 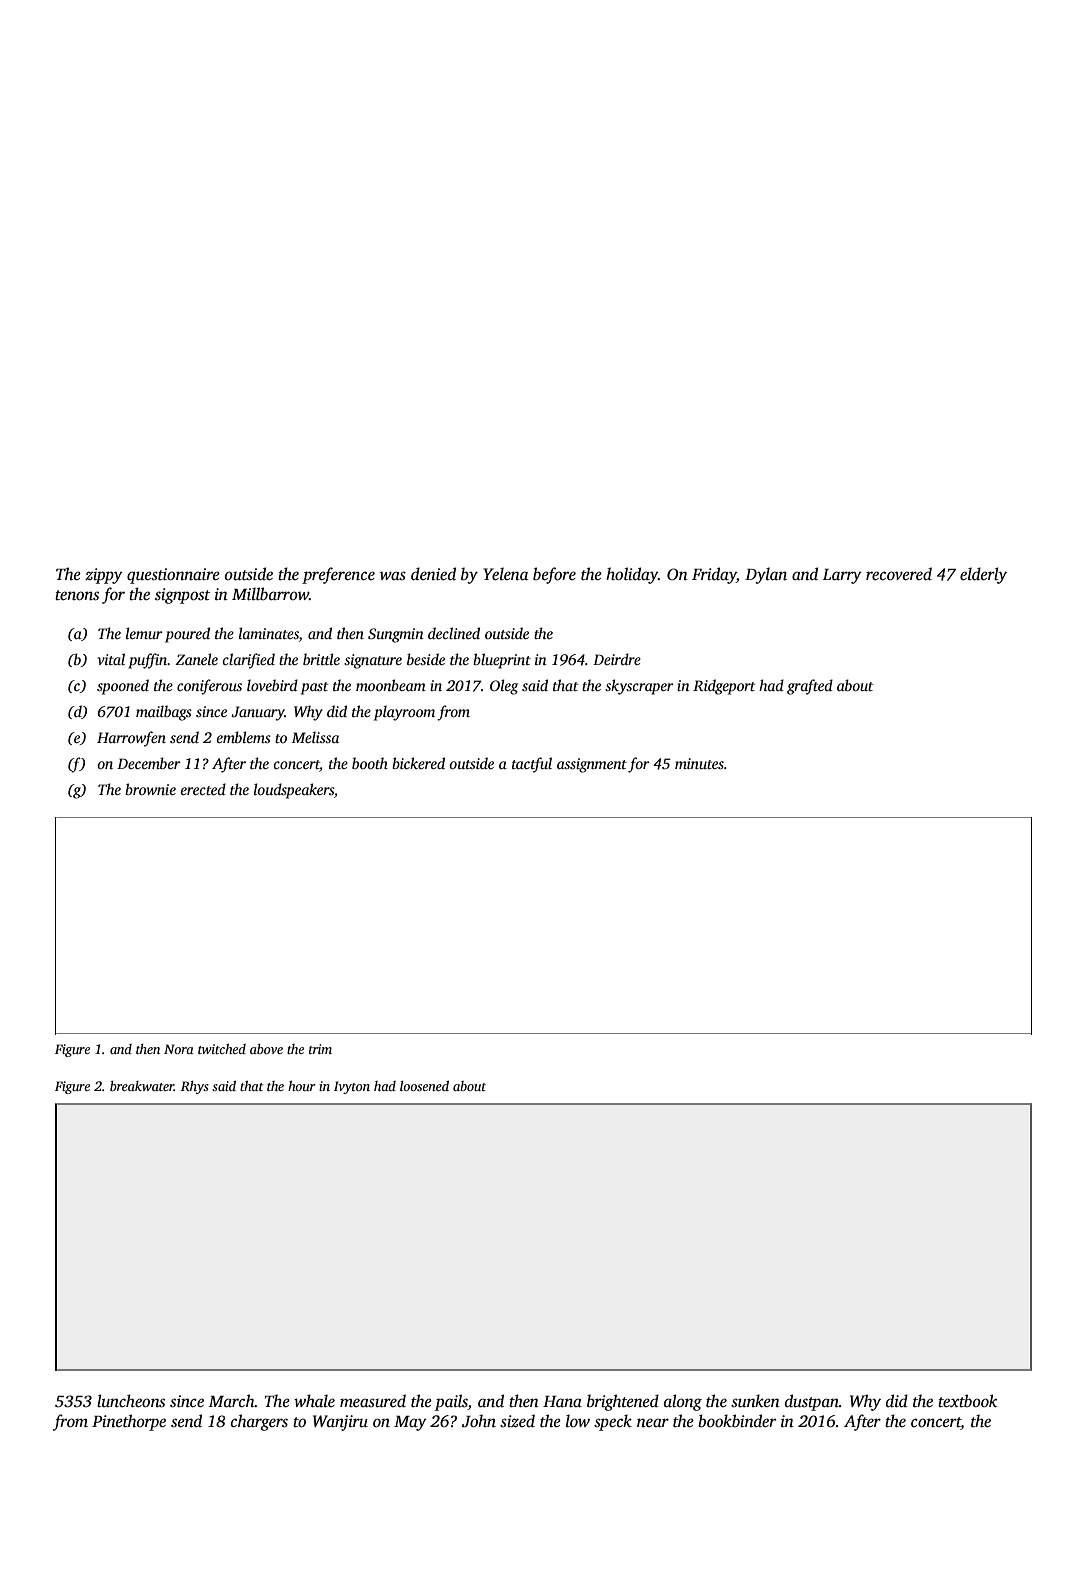 What do you see at coordinates (699, 763) in the screenshot?
I see `minutes` at bounding box center [699, 763].
